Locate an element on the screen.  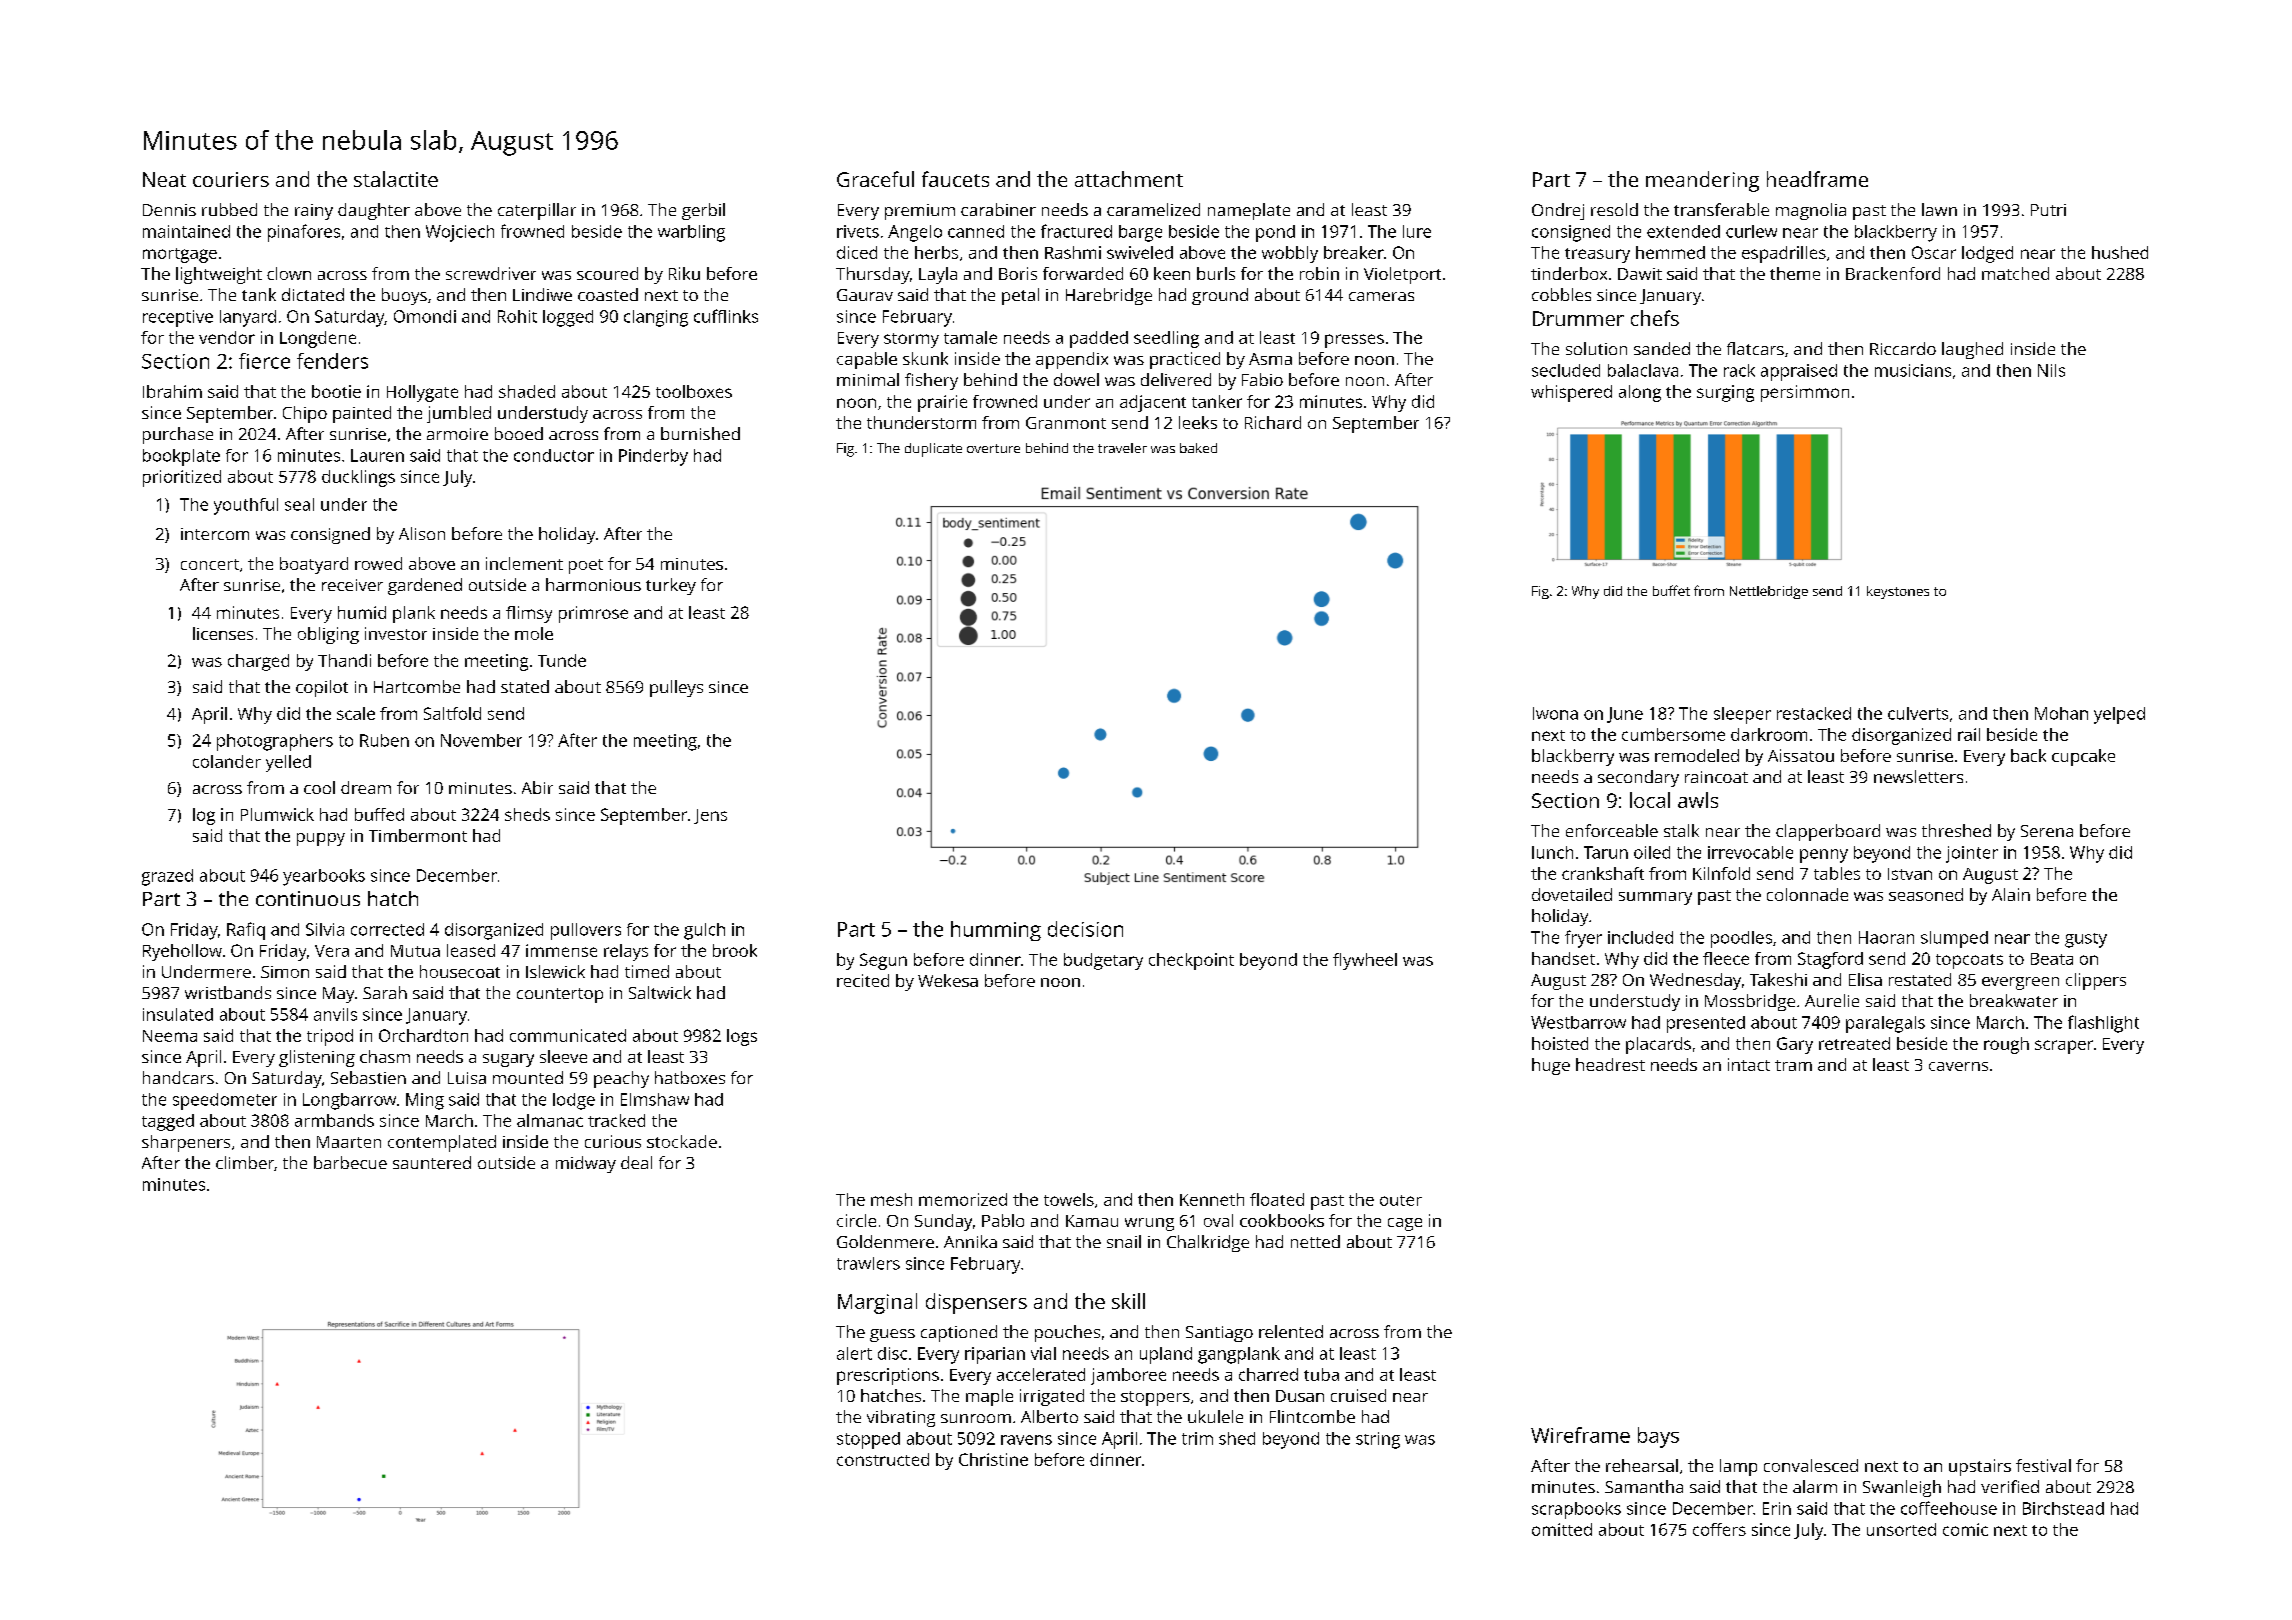
omitted is located at coordinates (1562, 1529).
